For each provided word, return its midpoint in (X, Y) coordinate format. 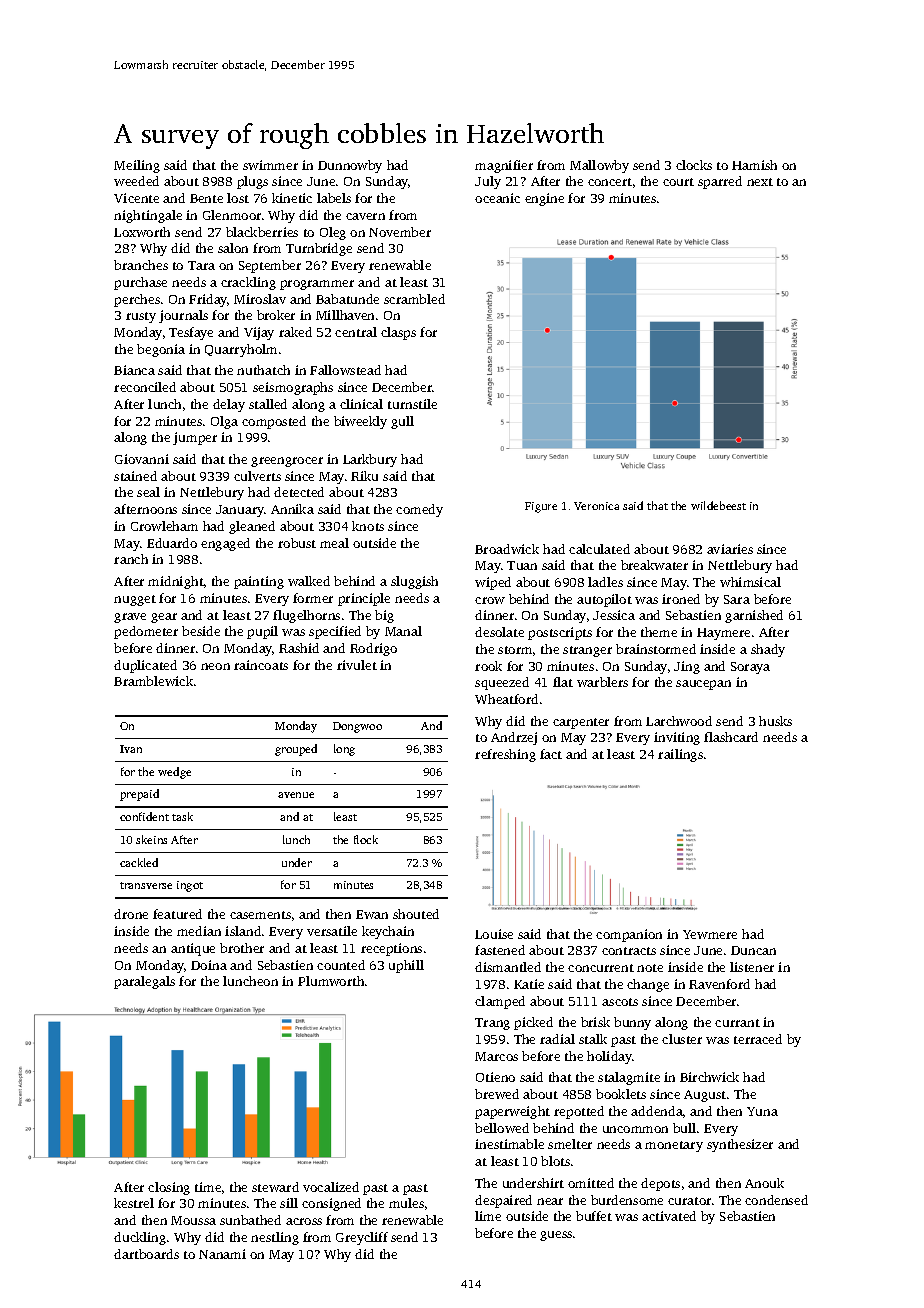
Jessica (614, 615)
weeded (136, 181)
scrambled (414, 299)
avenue (296, 795)
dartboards (146, 1254)
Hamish (754, 165)
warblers (602, 682)
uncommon (635, 1129)
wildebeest (718, 505)
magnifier (504, 166)
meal (334, 543)
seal (148, 492)
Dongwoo (357, 727)
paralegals (144, 982)
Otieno (495, 1077)
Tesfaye (191, 333)
